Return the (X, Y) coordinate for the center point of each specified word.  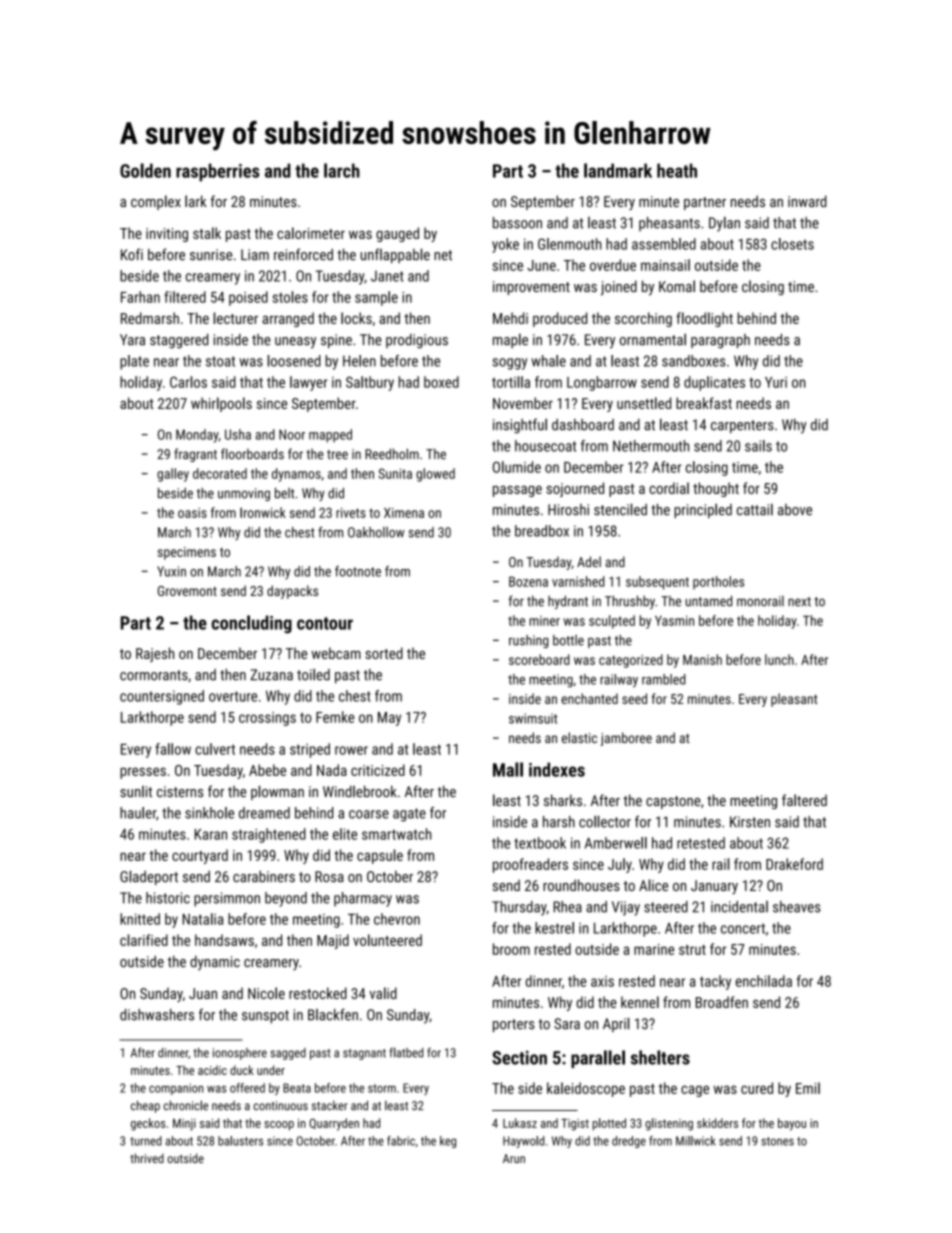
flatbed (406, 1052)
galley (173, 475)
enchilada (764, 981)
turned (146, 1141)
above (795, 510)
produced (560, 319)
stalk (207, 233)
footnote (358, 571)
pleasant (794, 700)
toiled (313, 674)
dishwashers (157, 1015)
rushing (528, 641)
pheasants (669, 224)
